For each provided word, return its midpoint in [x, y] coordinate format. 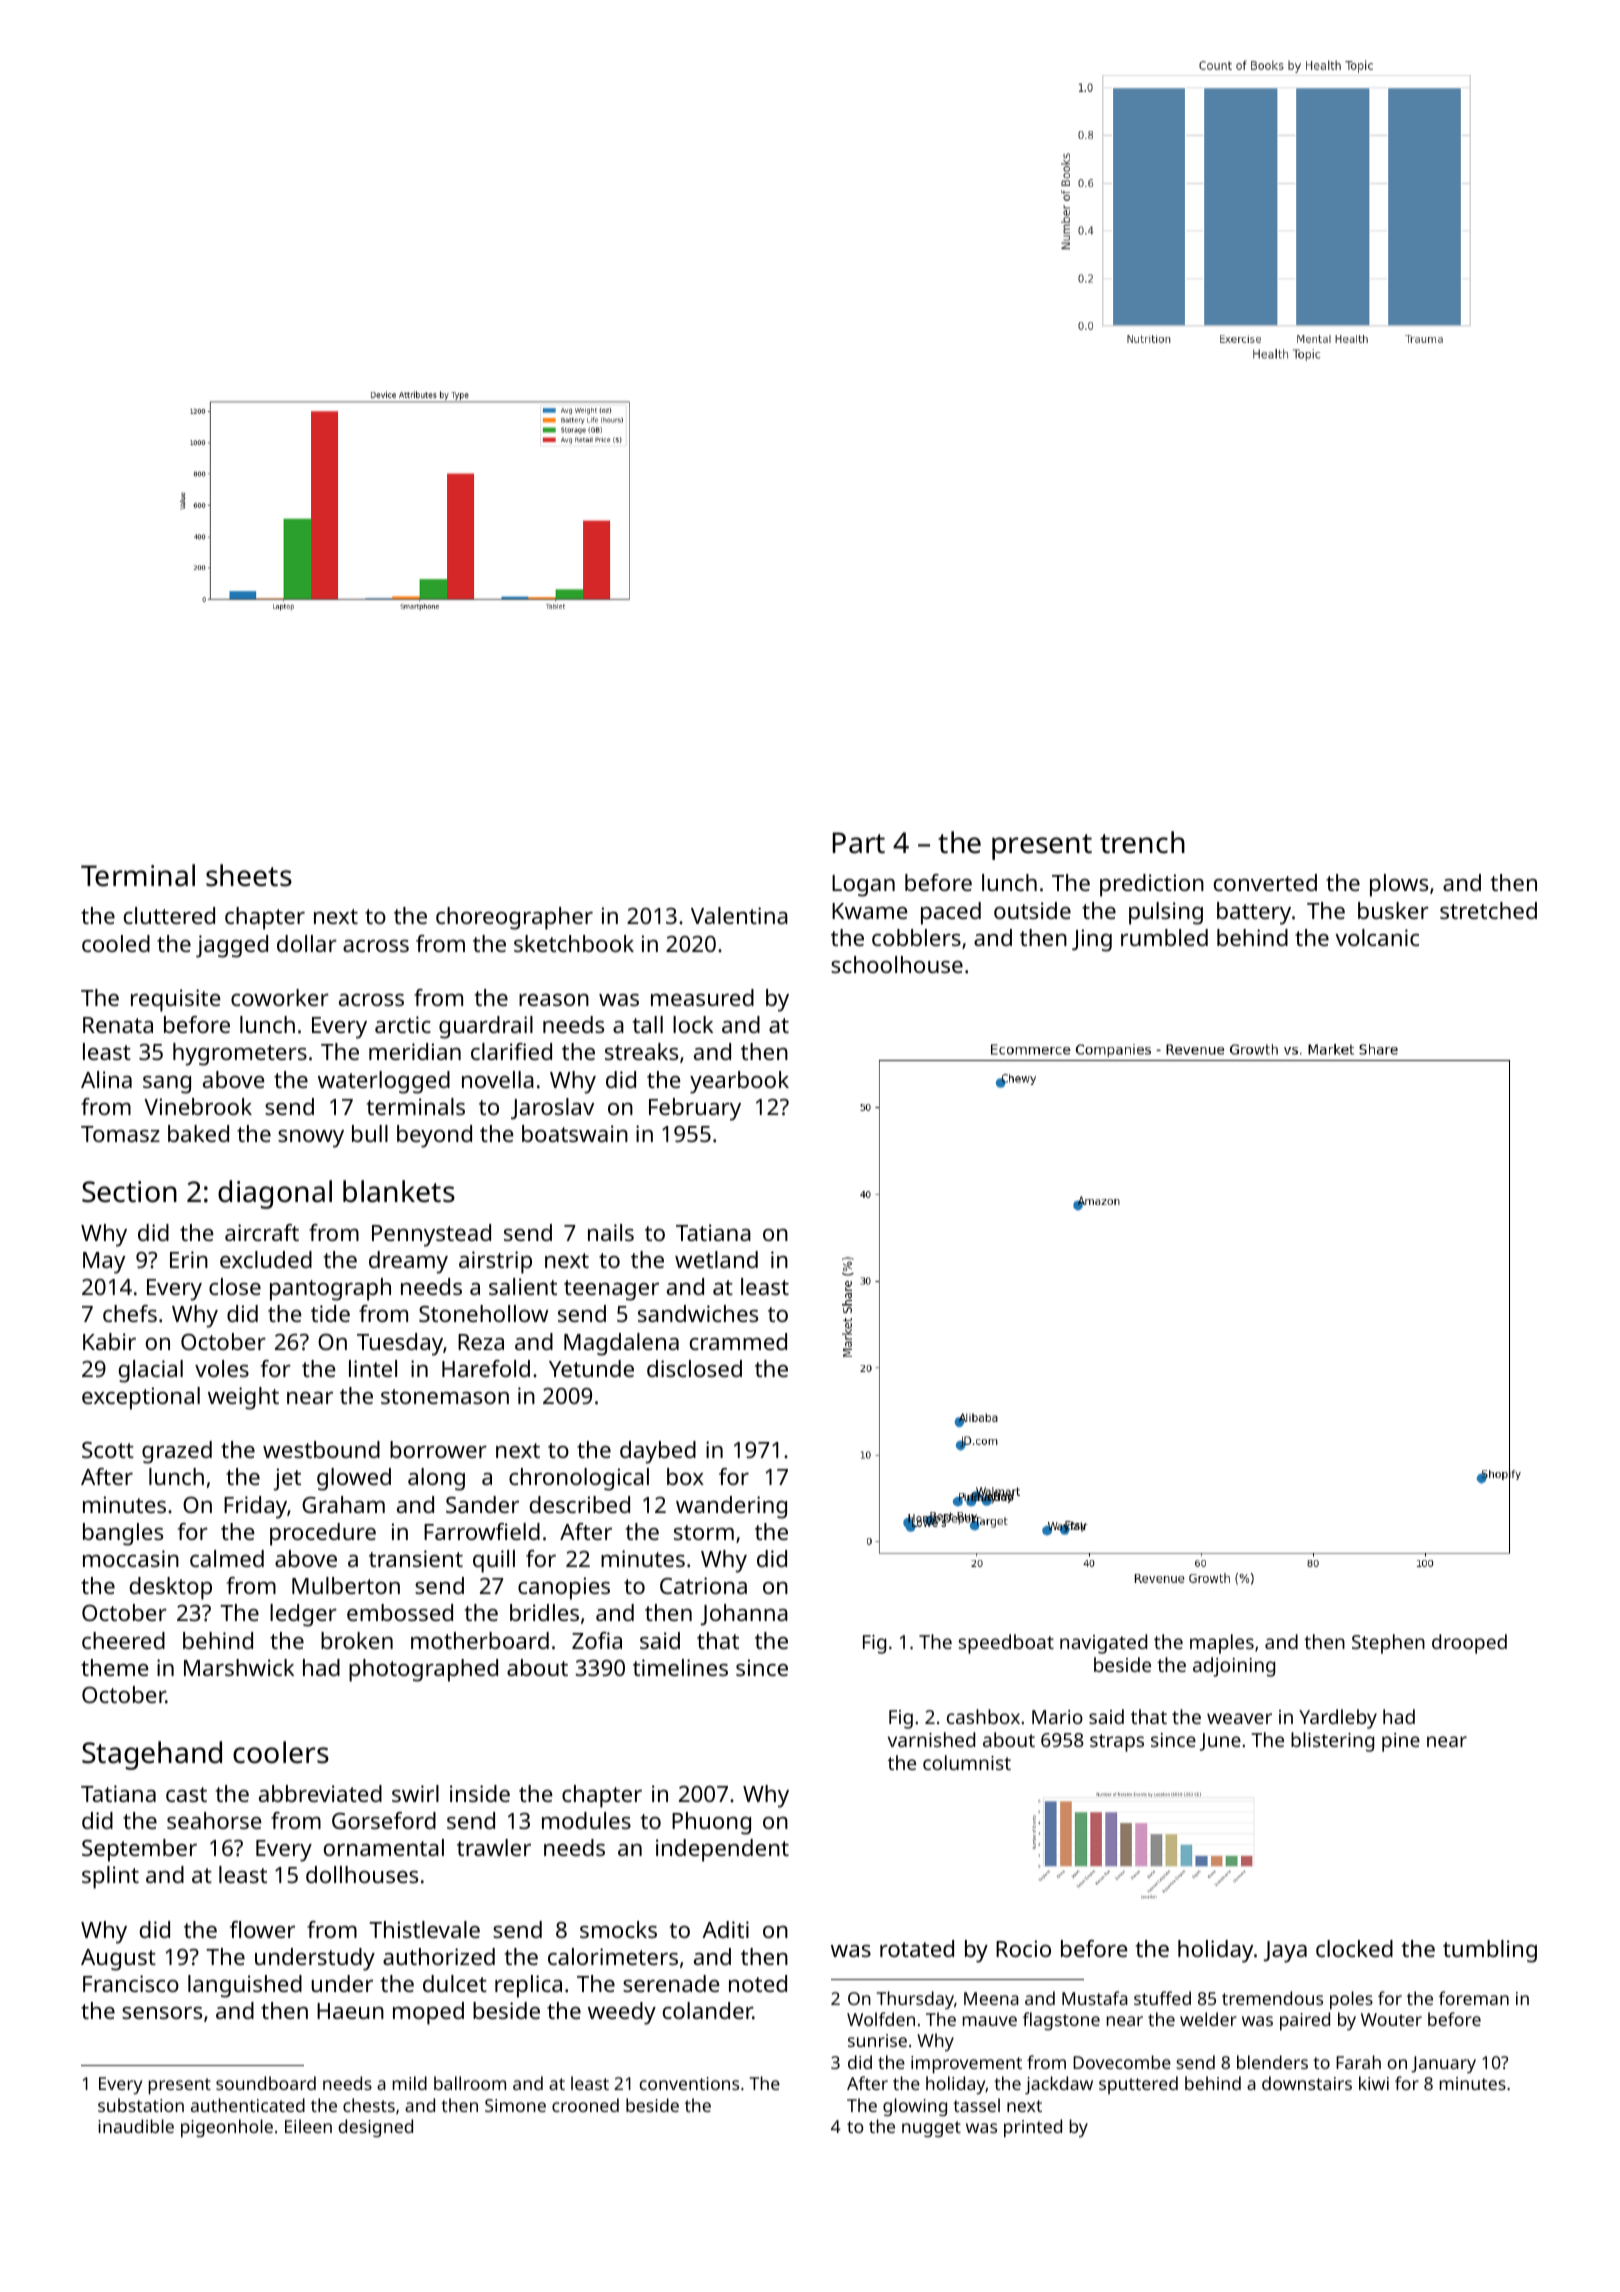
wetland [716, 1259]
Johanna [744, 1615]
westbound [321, 1449]
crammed [738, 1341]
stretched [1488, 910]
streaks [641, 1051]
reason [554, 1000]
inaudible [136, 2126]
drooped [1469, 1644]
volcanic [1377, 937]
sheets [249, 875]
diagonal [275, 1194]
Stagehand [152, 1755]
